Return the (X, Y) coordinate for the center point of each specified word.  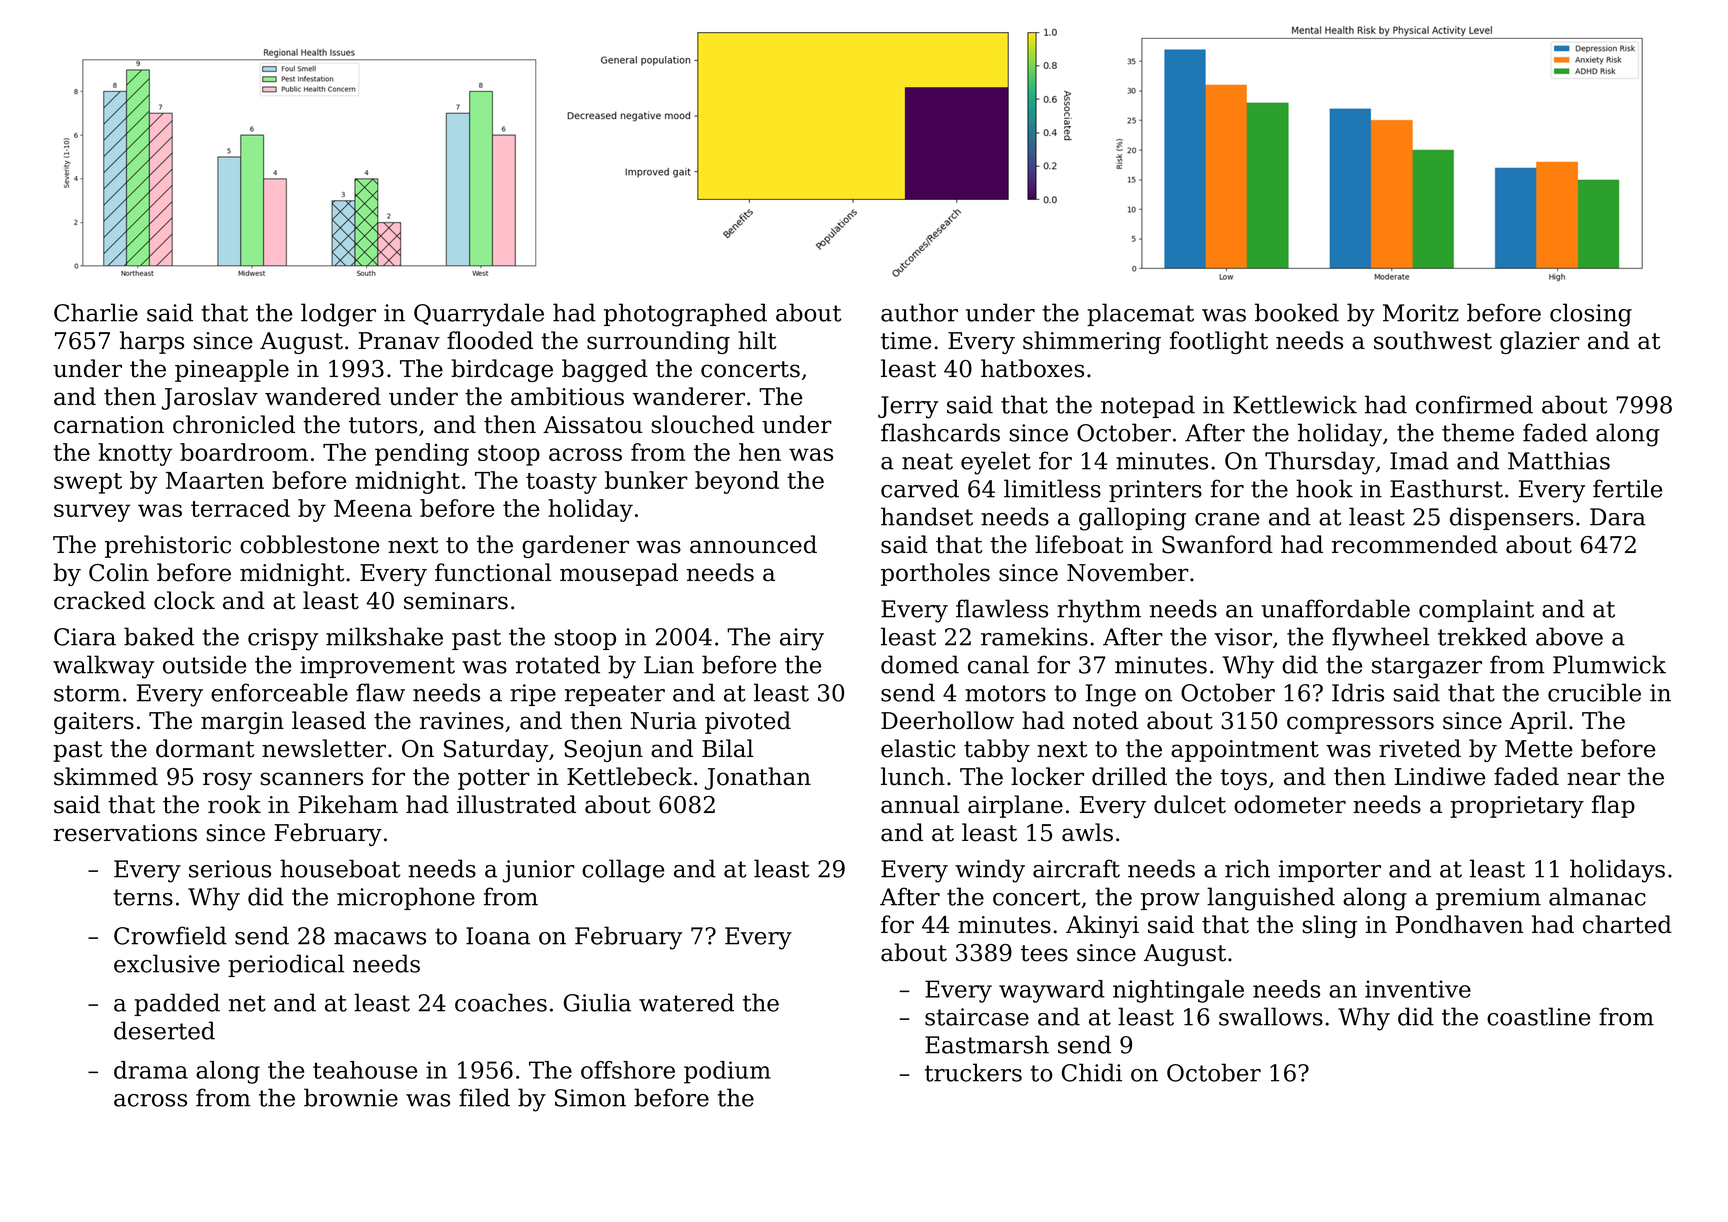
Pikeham (348, 804)
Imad (1419, 460)
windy (990, 871)
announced (753, 544)
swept (88, 483)
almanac (1597, 896)
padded (177, 1004)
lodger (338, 315)
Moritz (1421, 313)
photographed (685, 315)
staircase (977, 1017)
